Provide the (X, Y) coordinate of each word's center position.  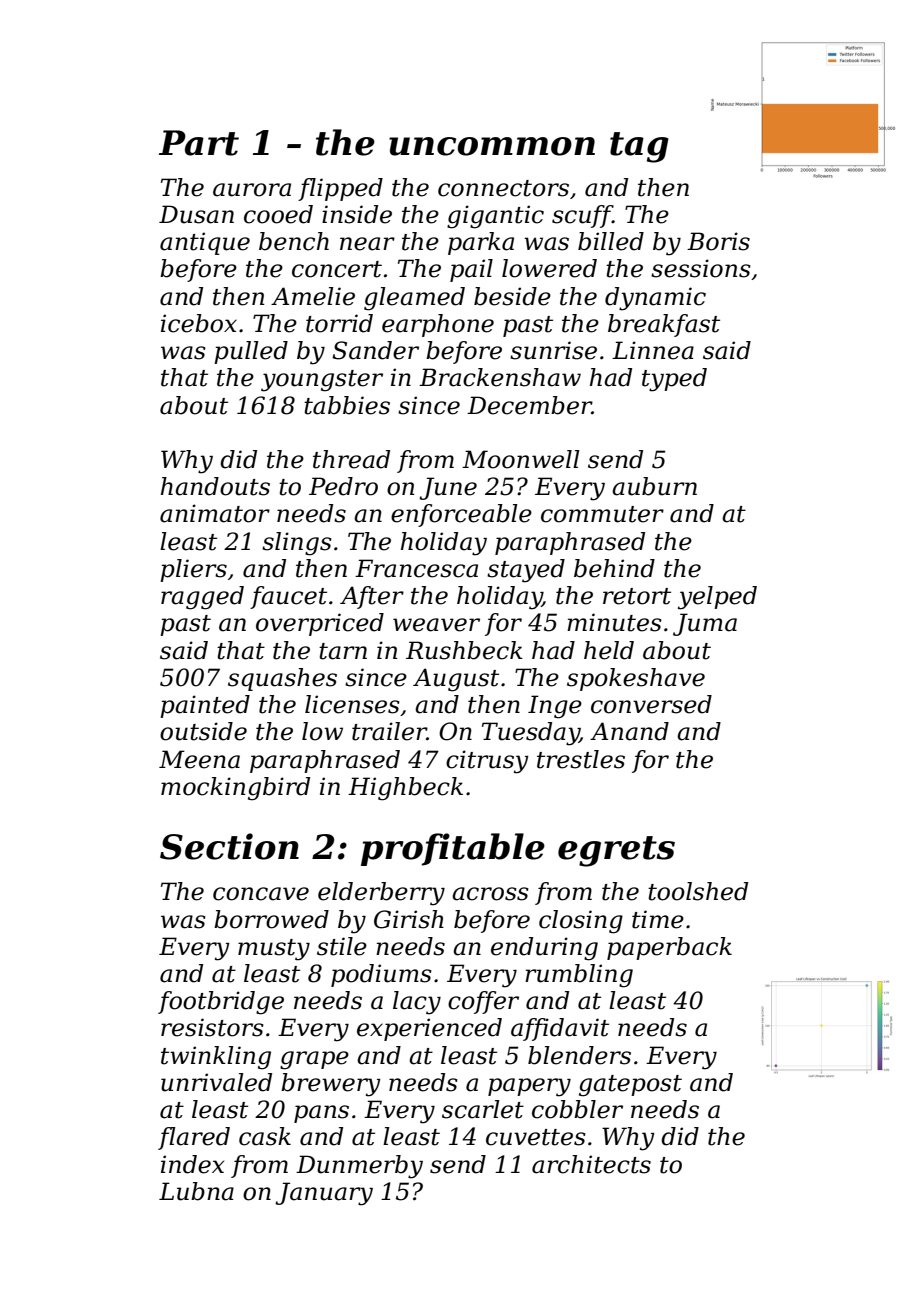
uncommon (492, 146)
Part (199, 143)
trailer (389, 731)
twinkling (216, 1058)
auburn (654, 486)
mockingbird (235, 789)
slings (297, 544)
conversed (651, 704)
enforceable (461, 515)
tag (639, 147)
